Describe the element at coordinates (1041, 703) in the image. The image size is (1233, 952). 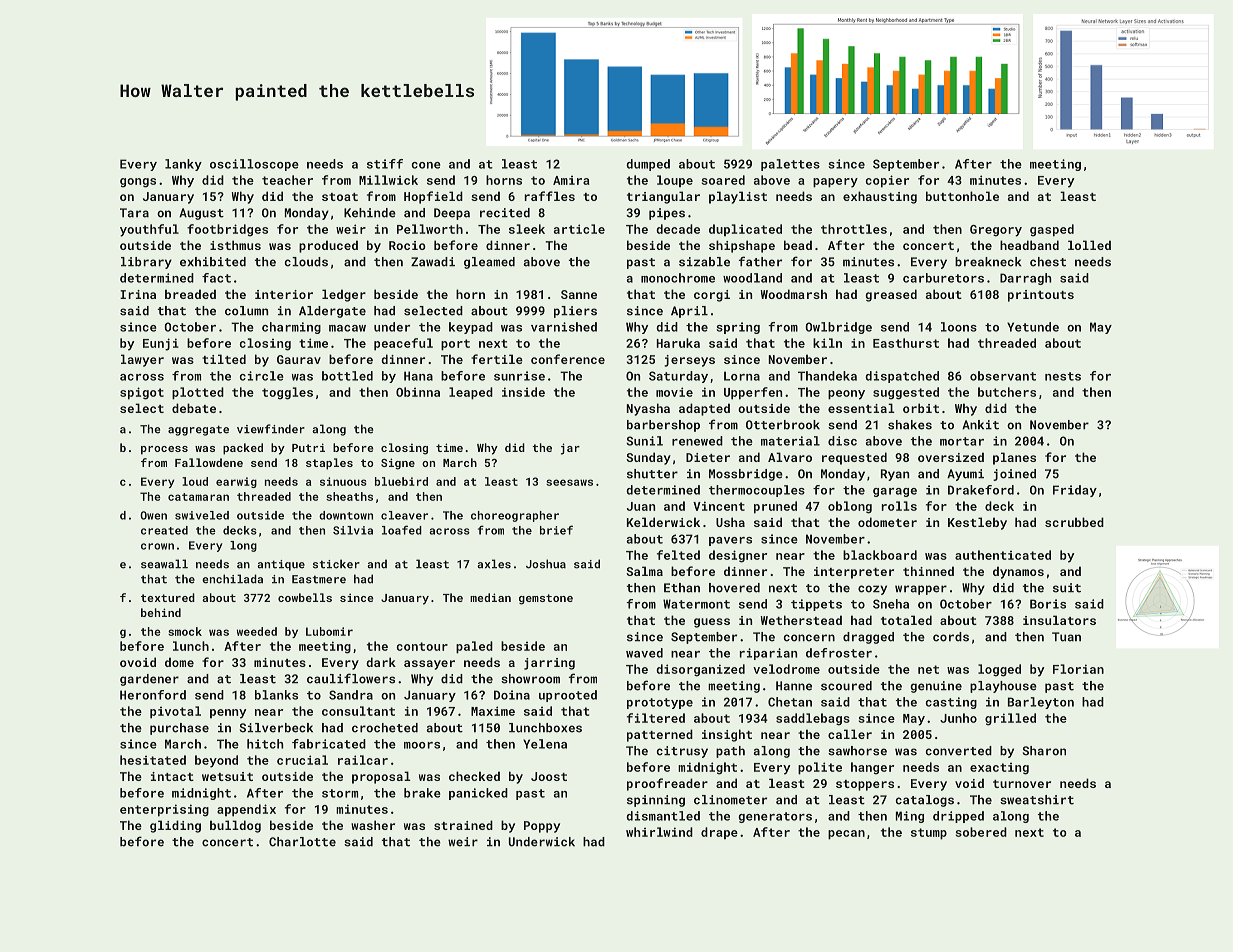
I see `Barleyton` at that location.
